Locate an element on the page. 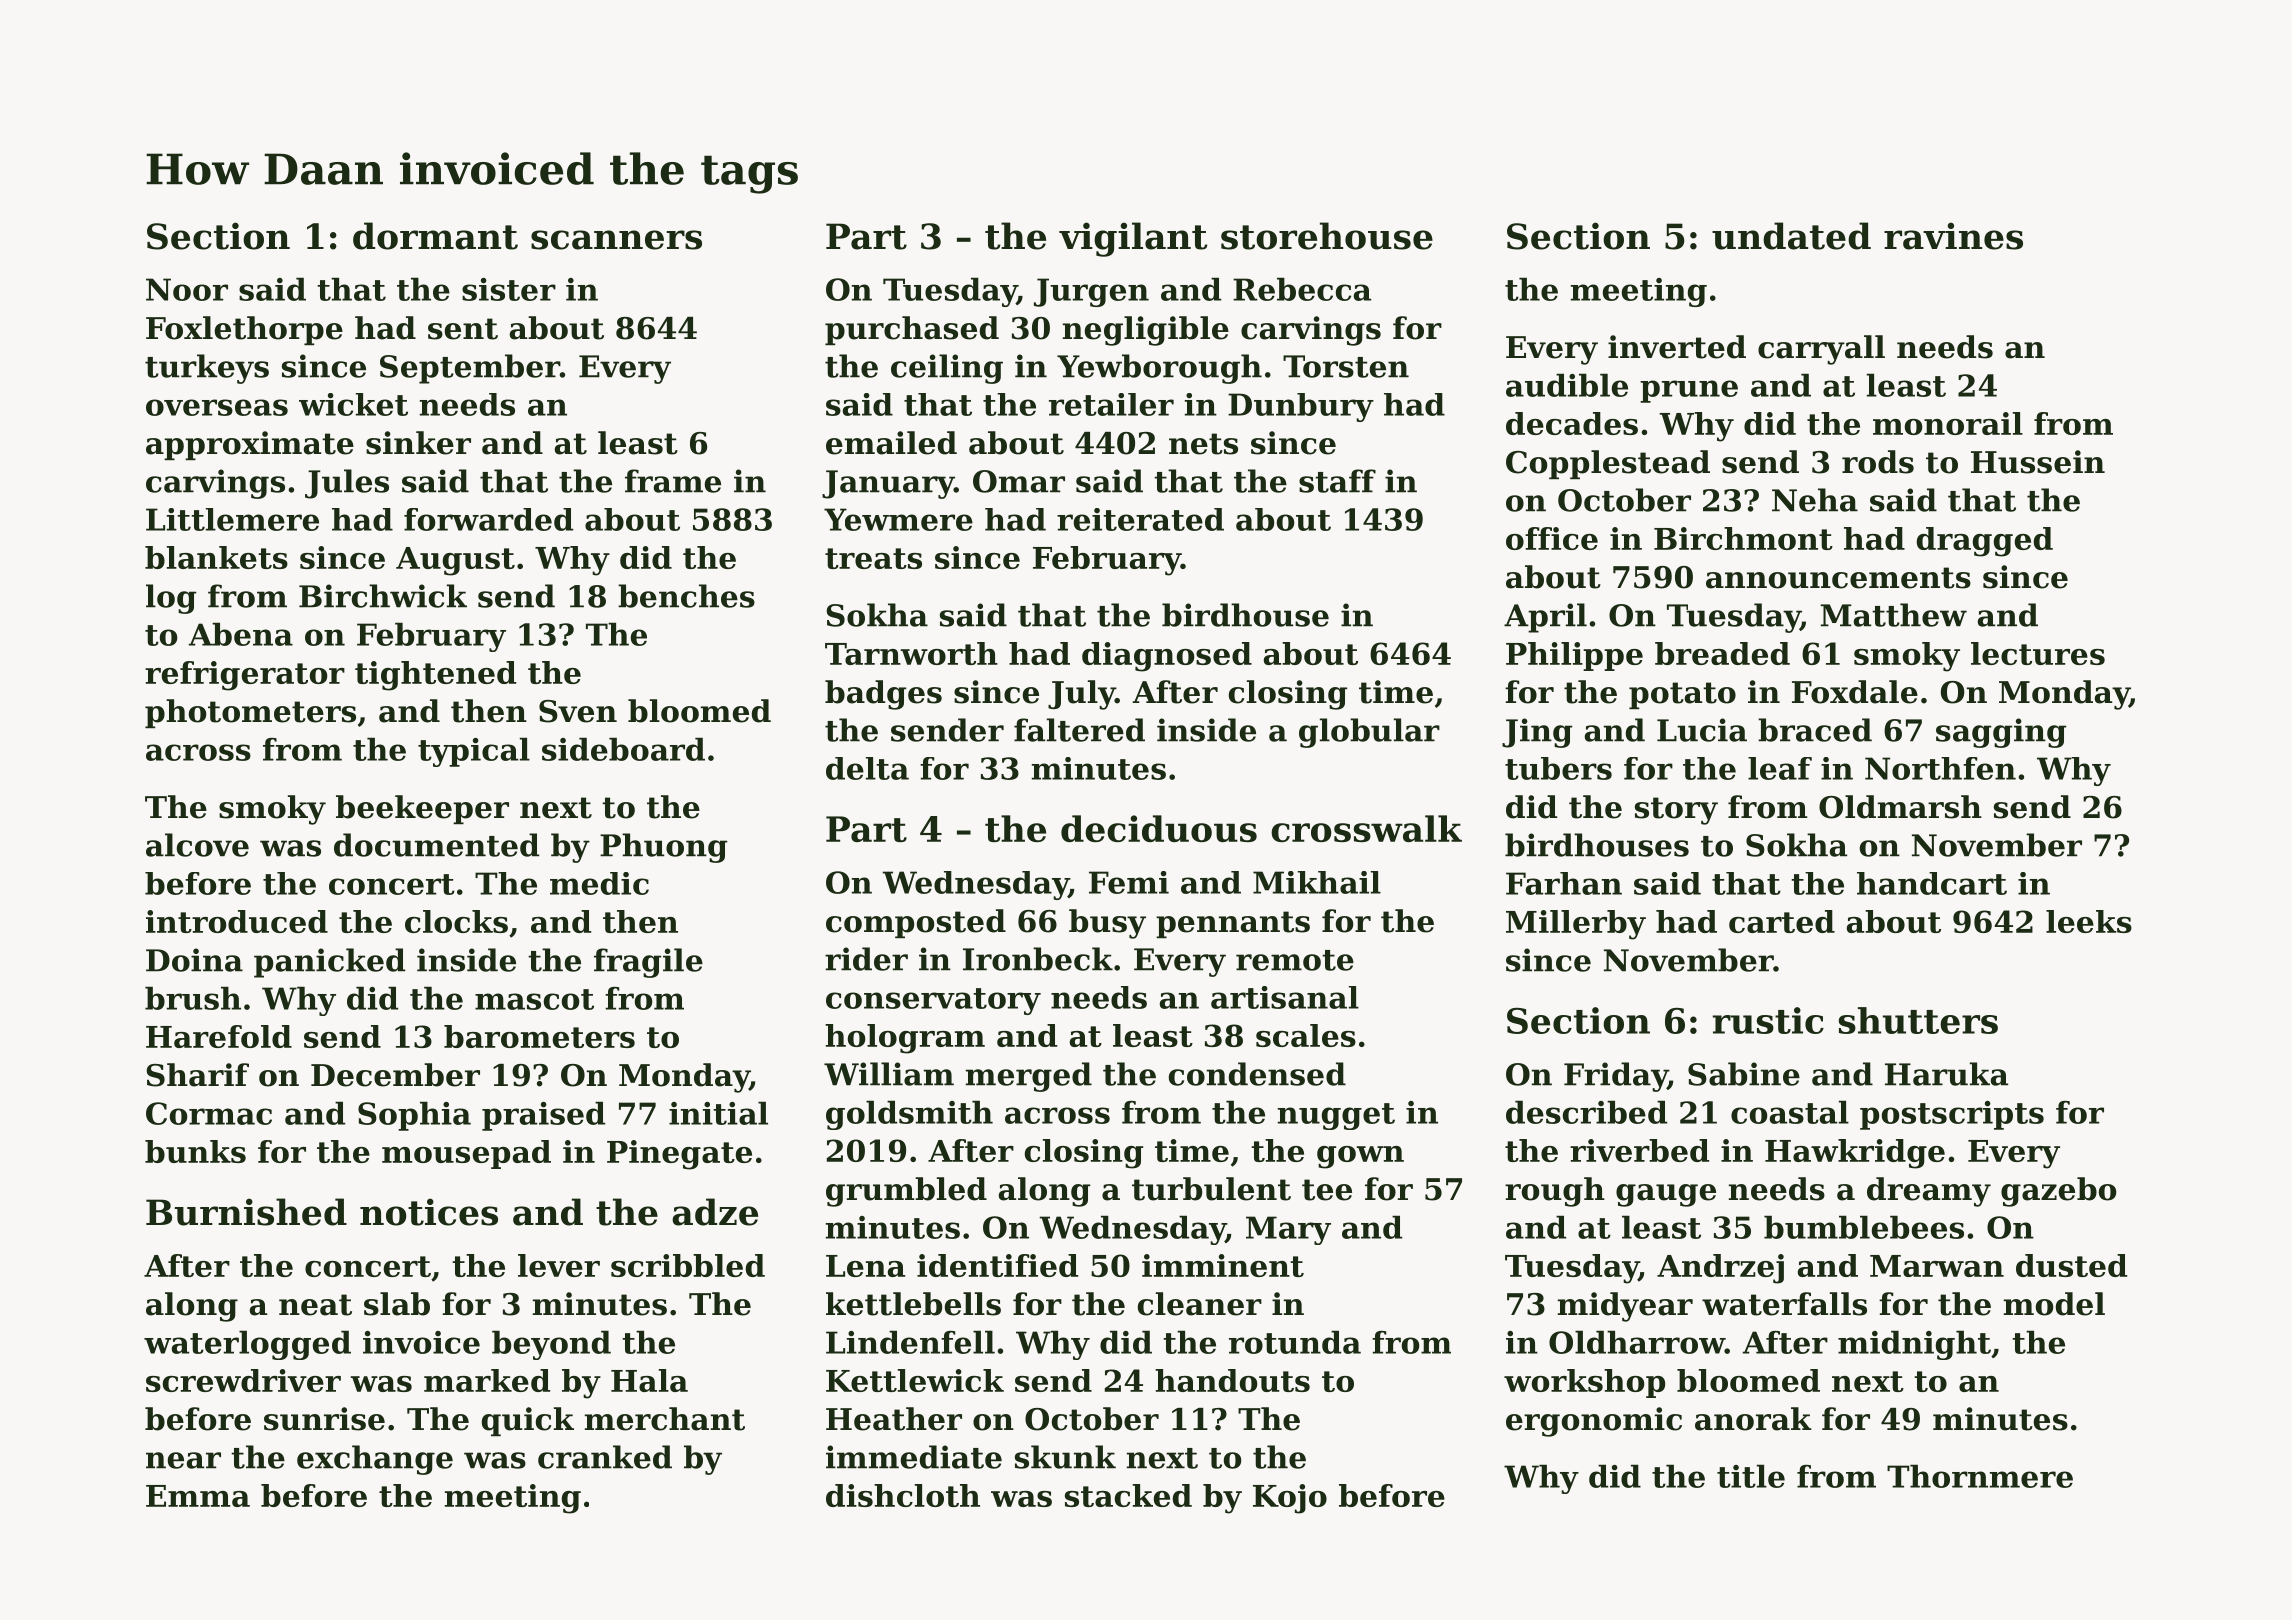 The image size is (2292, 1620). Emma is located at coordinates (198, 1496).
